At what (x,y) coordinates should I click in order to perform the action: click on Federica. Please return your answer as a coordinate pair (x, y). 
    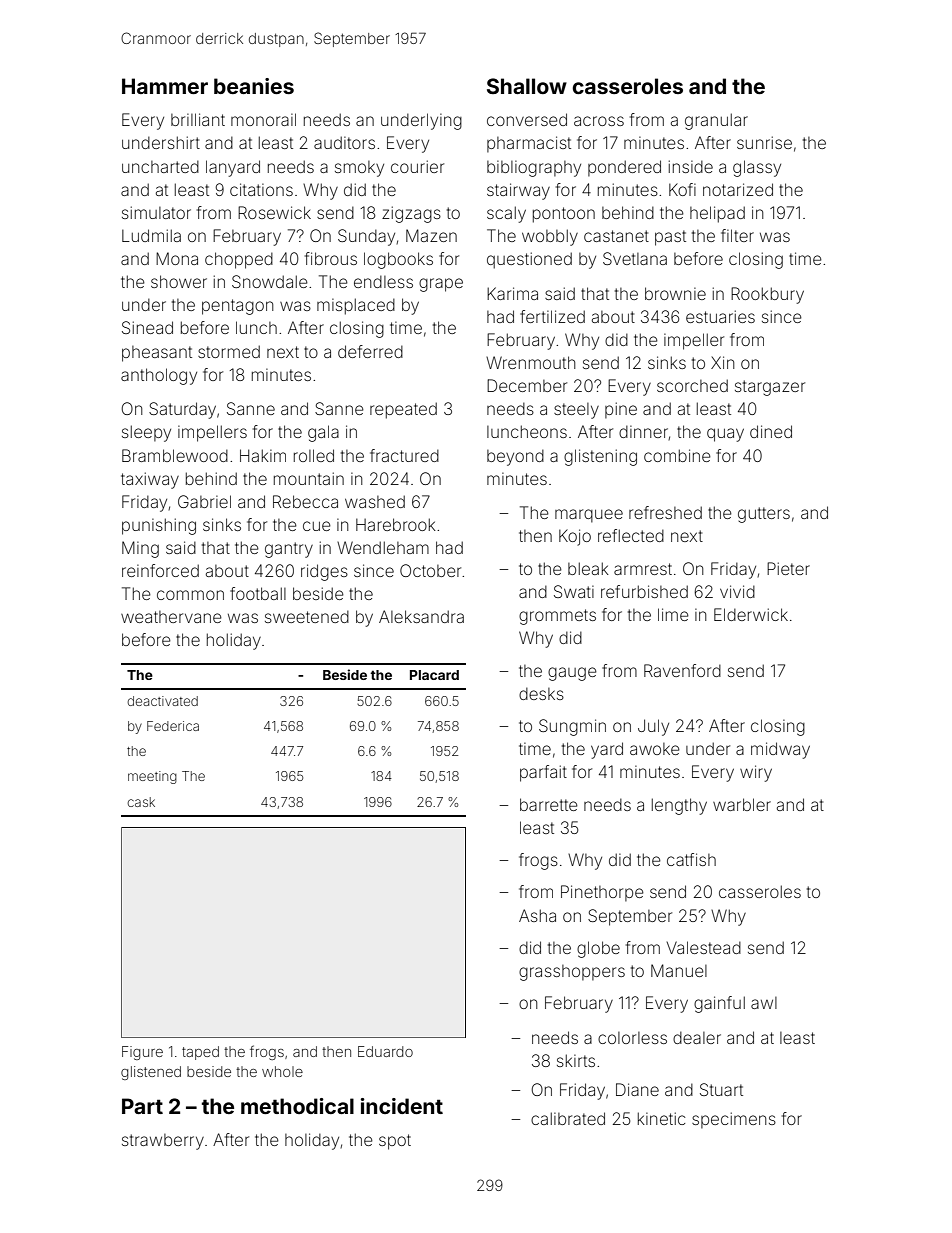
    Looking at the image, I should click on (173, 726).
